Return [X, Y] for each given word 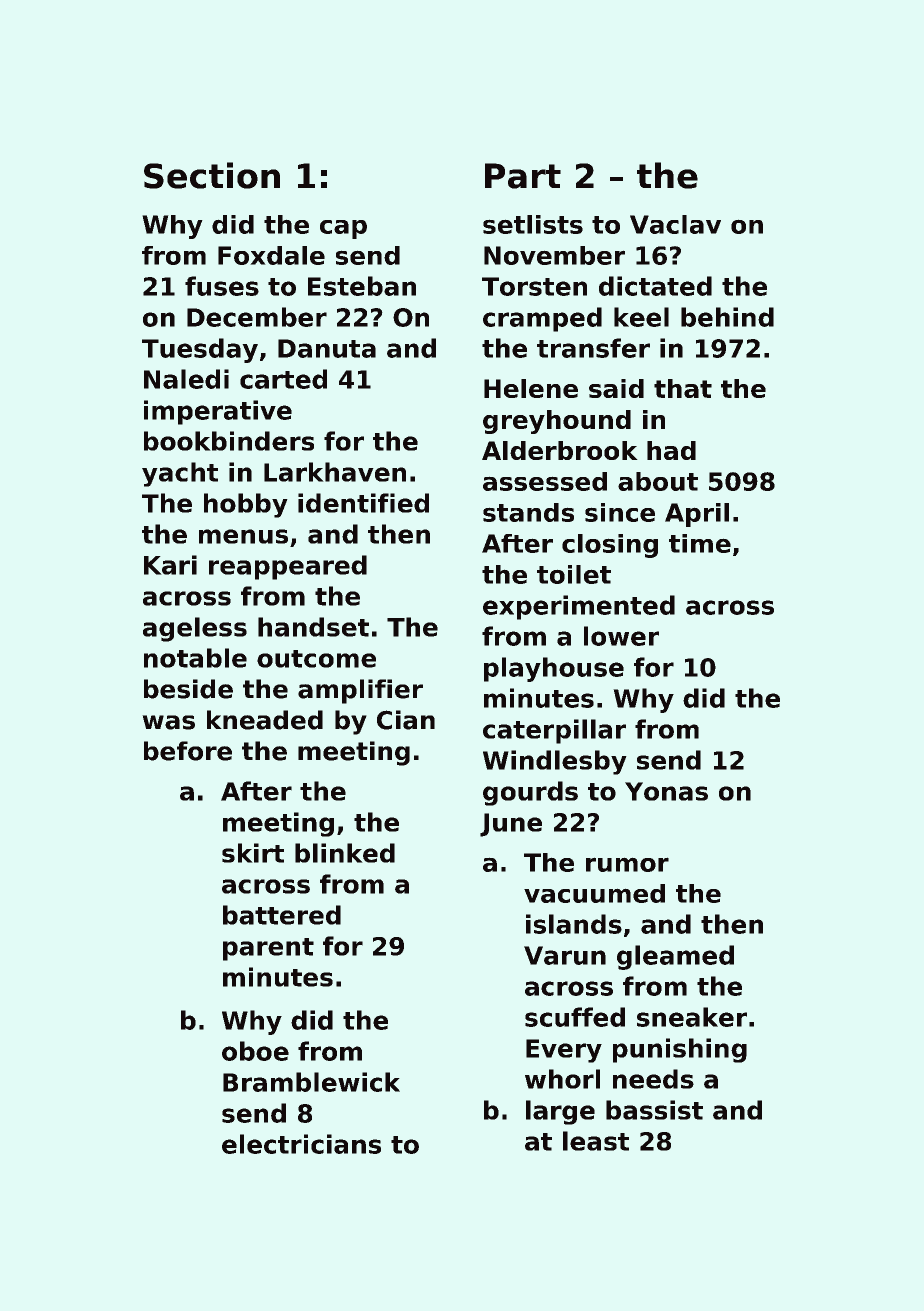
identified [363, 503]
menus [243, 536]
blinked [345, 853]
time [700, 543]
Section [212, 175]
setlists [533, 224]
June [511, 825]
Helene [531, 388]
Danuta [327, 348]
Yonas [666, 791]
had [671, 450]
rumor [627, 865]
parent [268, 949]
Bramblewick [311, 1082]
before [188, 751]
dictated [655, 286]
